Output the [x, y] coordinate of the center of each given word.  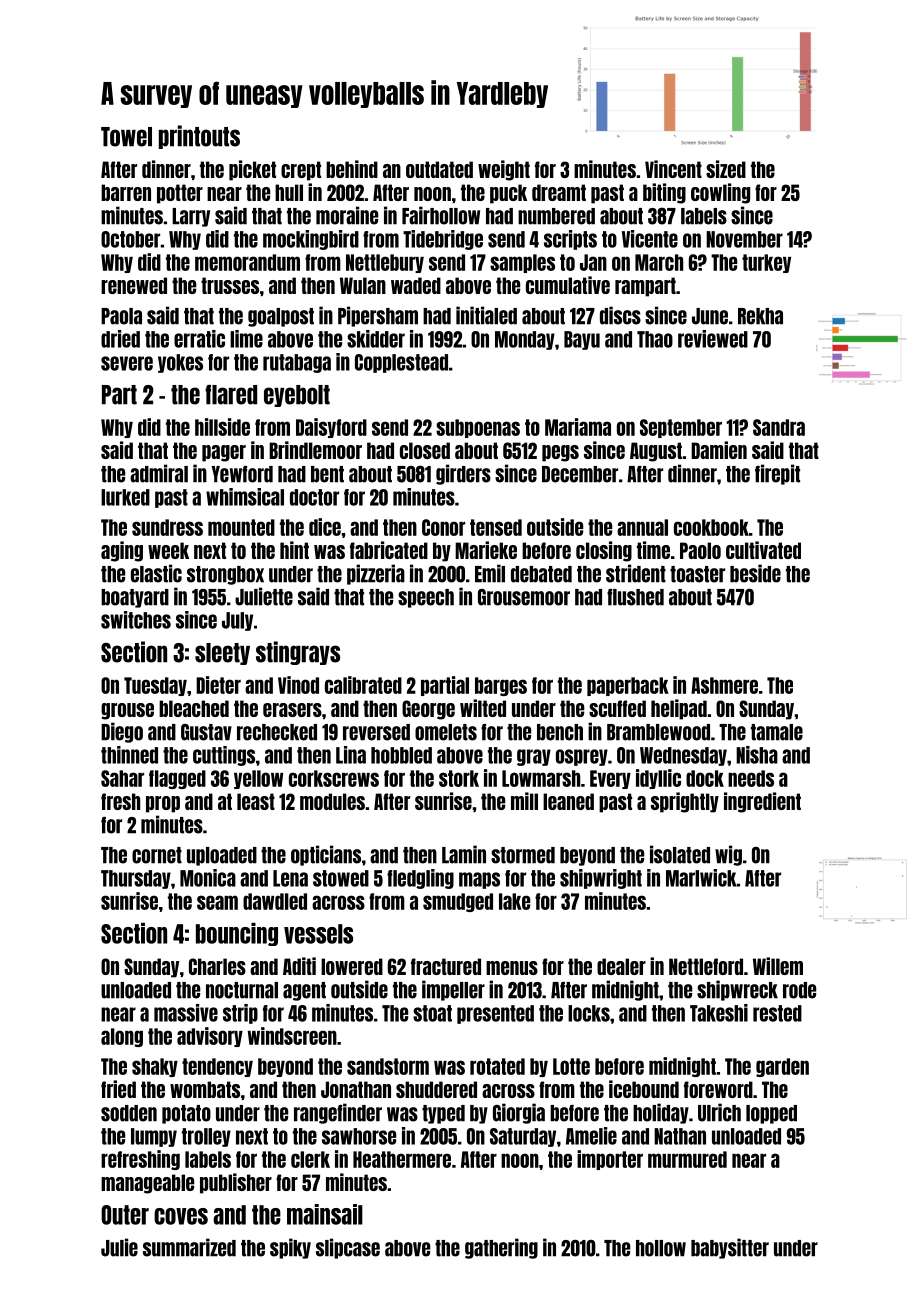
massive [186, 1013]
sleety [222, 654]
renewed [134, 285]
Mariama [578, 427]
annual [642, 527]
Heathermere [402, 1159]
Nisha [757, 755]
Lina [351, 755]
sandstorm [388, 1066]
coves [181, 1216]
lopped [771, 1114]
